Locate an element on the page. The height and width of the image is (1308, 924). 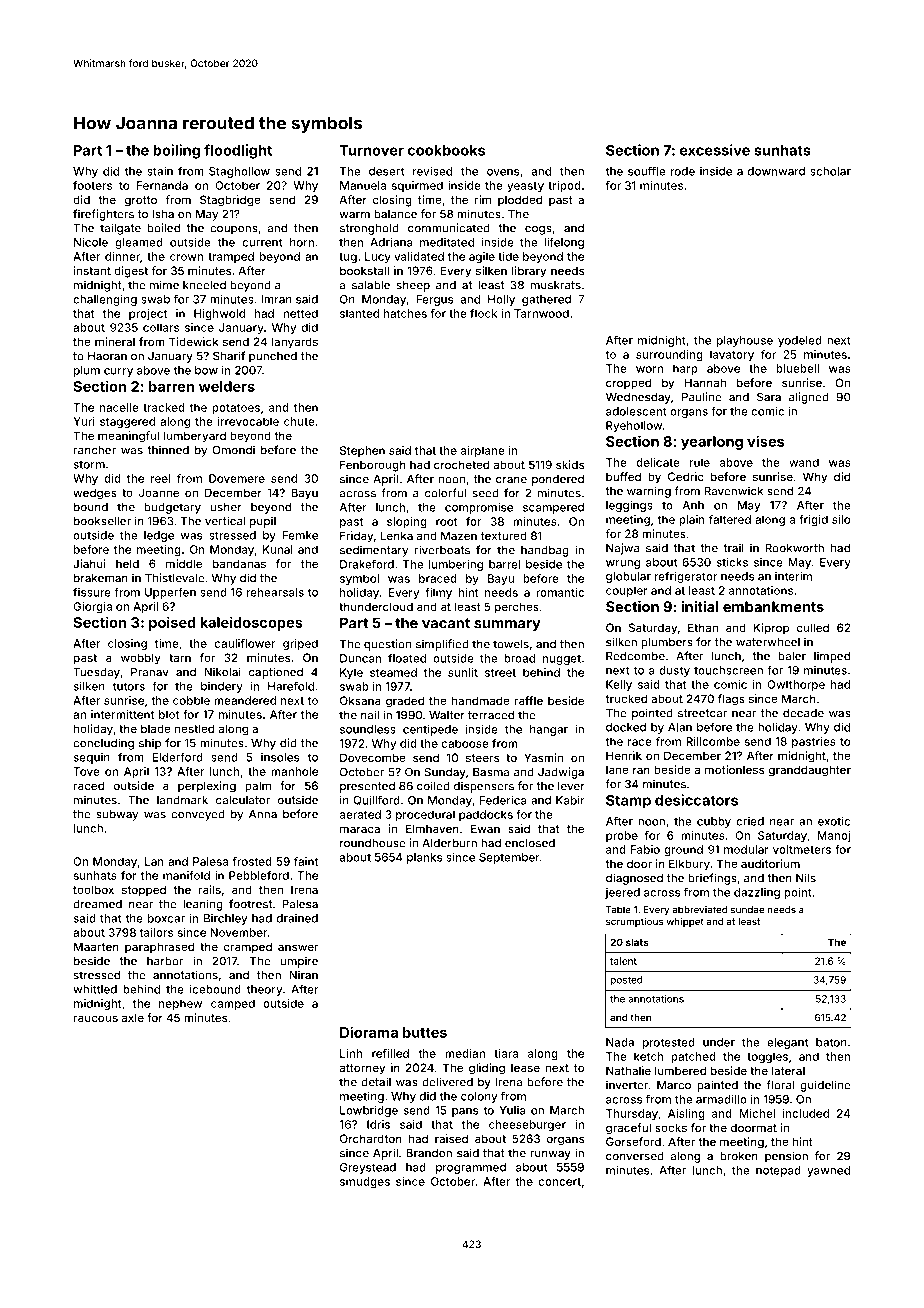
programmed is located at coordinates (471, 1168).
